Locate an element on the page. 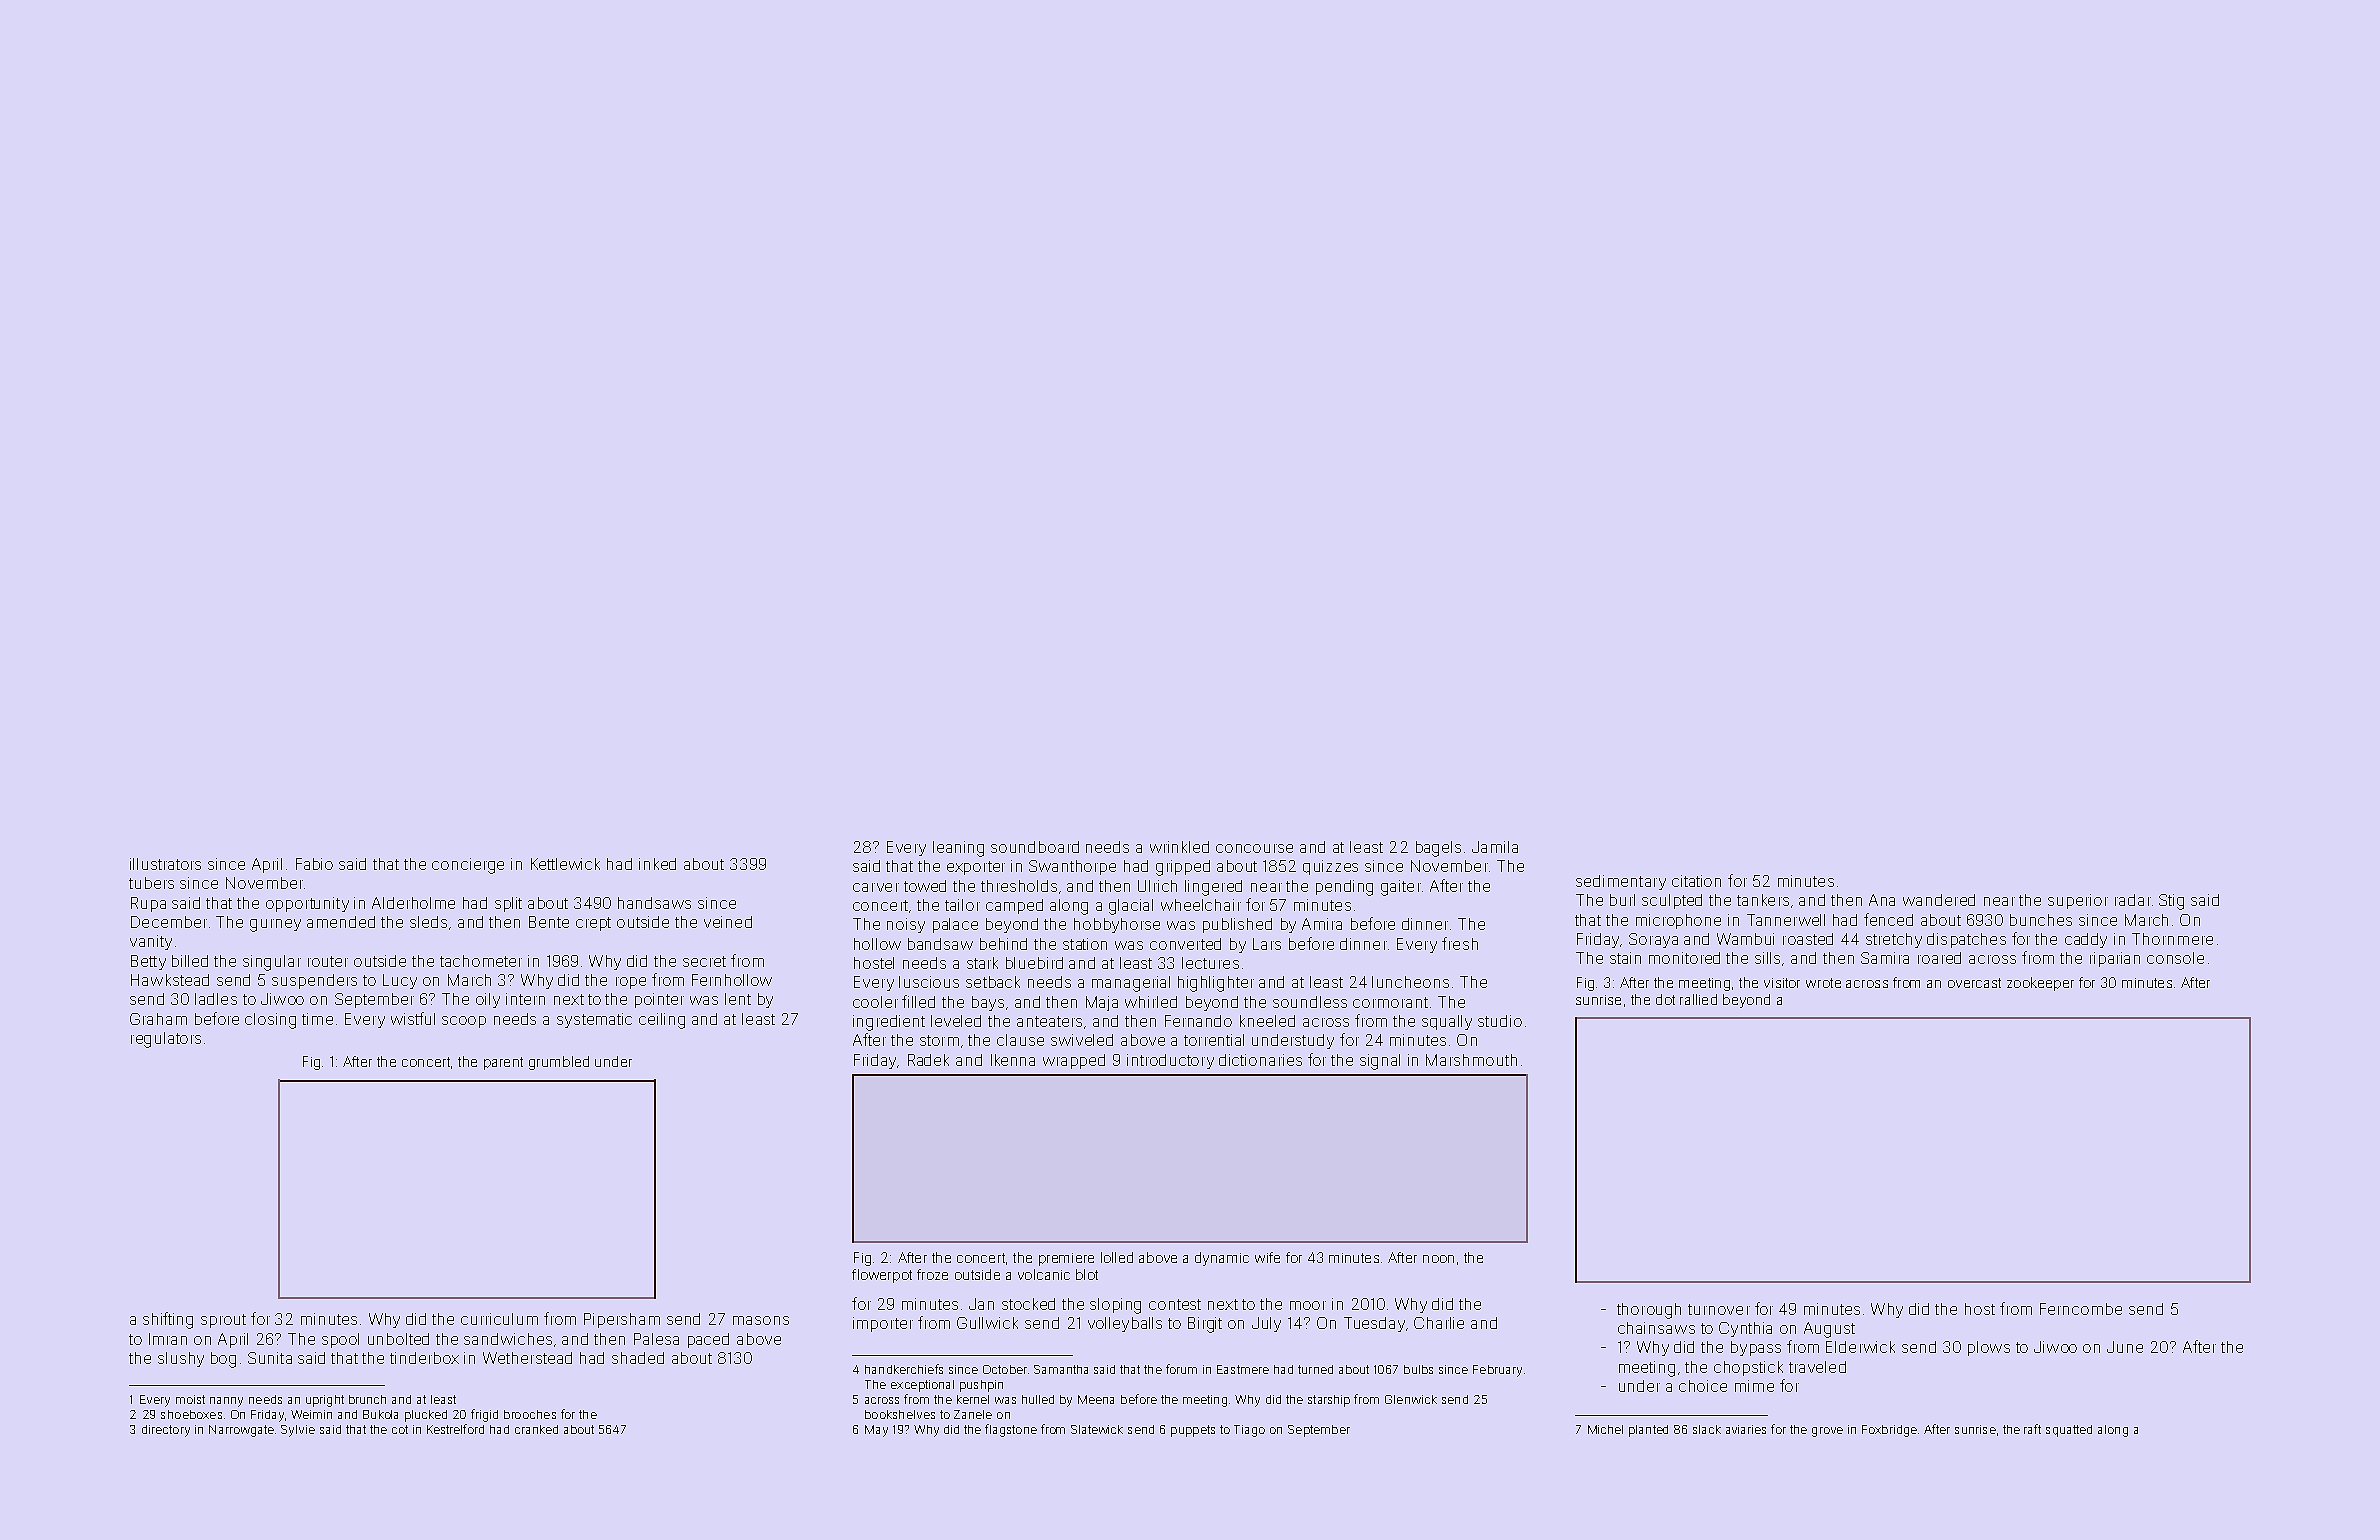  Kettlewick is located at coordinates (565, 864).
